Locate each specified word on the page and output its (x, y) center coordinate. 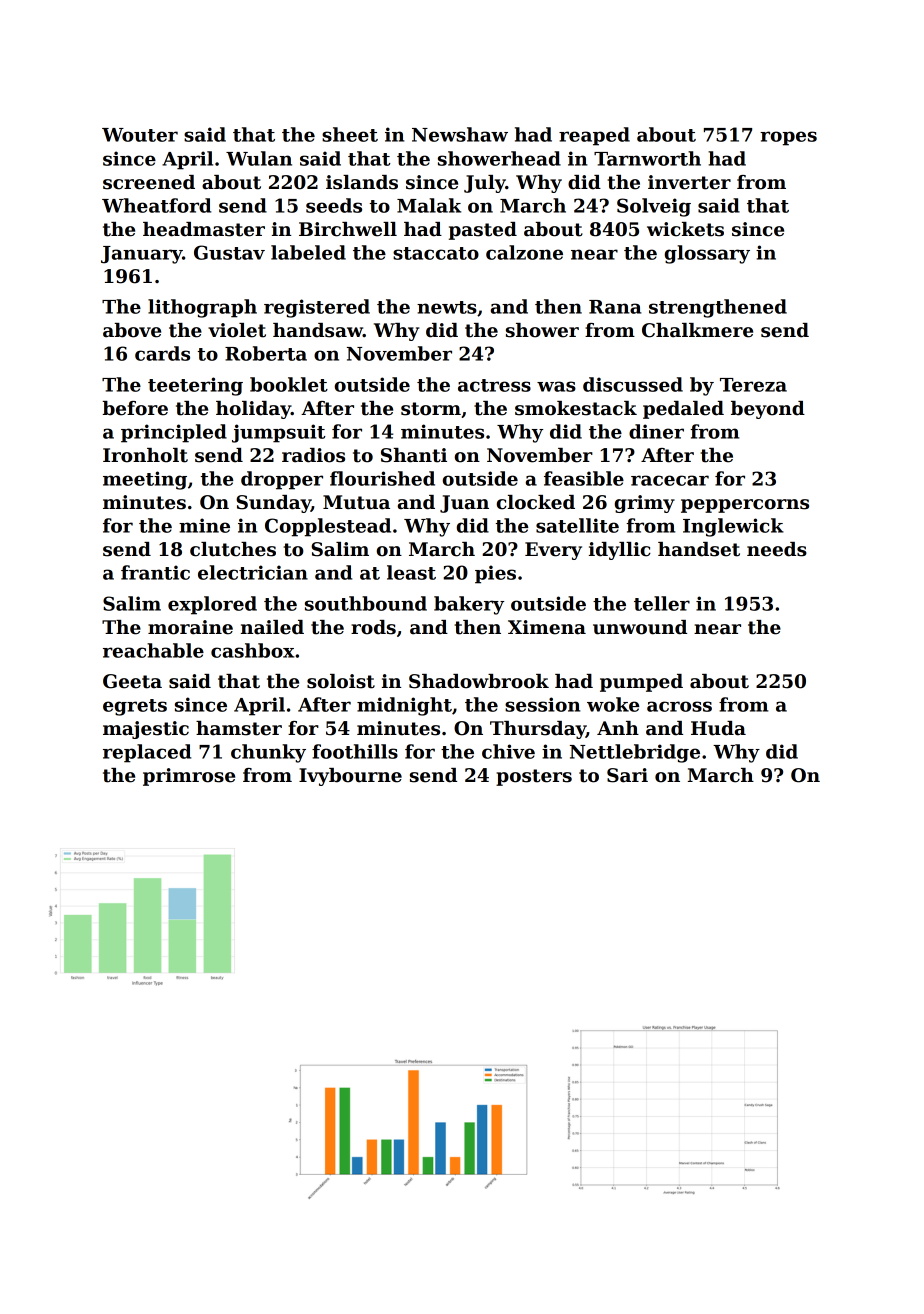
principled (174, 433)
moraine (190, 627)
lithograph (202, 308)
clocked (536, 502)
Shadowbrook (479, 681)
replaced (147, 753)
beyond (768, 410)
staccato (436, 253)
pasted (483, 231)
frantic (155, 572)
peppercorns (745, 506)
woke (613, 704)
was (556, 386)
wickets (685, 229)
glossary (707, 254)
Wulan (259, 158)
